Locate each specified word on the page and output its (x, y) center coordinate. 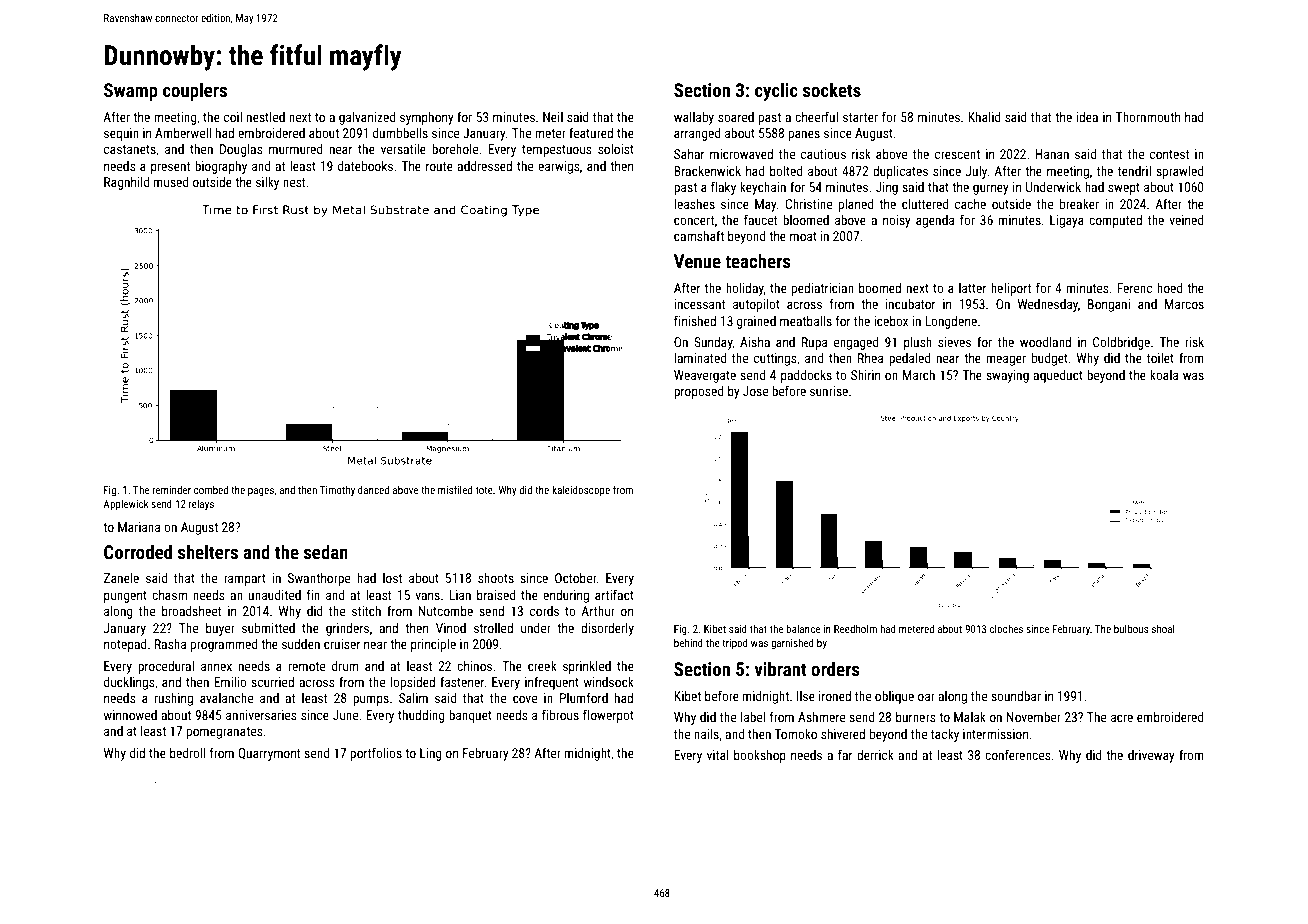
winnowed (130, 715)
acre (1122, 718)
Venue (697, 261)
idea (1087, 117)
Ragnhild (126, 183)
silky (267, 183)
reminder (171, 489)
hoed (1169, 288)
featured (591, 132)
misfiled (455, 489)
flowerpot (608, 716)
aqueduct (1058, 376)
